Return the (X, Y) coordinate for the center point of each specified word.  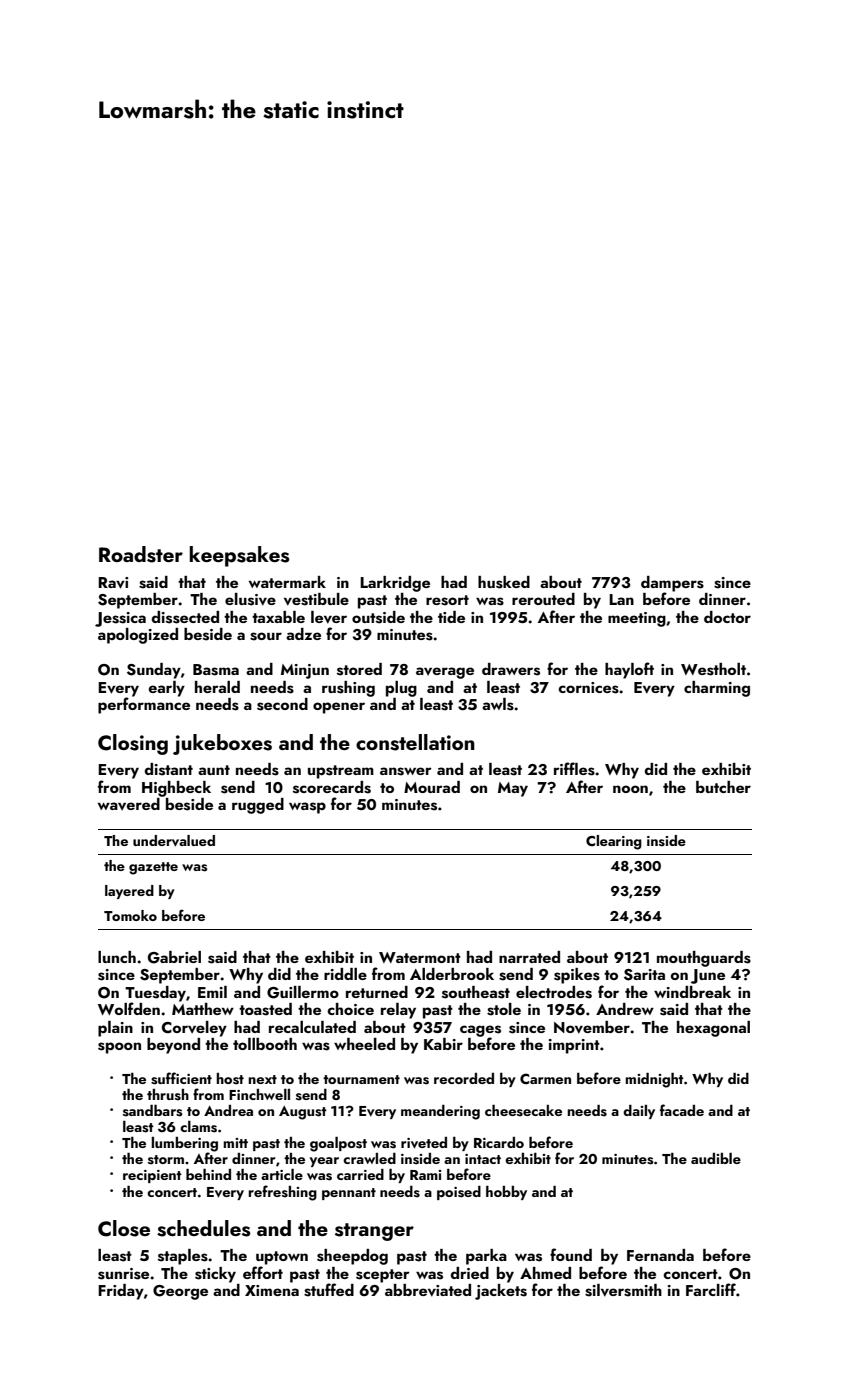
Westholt (713, 669)
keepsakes (239, 556)
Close (124, 1228)
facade (682, 1110)
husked (504, 582)
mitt (235, 1143)
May (513, 789)
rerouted (543, 599)
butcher (723, 787)
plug (401, 689)
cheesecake (523, 1111)
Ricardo (499, 1142)
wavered (129, 804)
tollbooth (265, 1044)
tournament (361, 1079)
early (166, 689)
